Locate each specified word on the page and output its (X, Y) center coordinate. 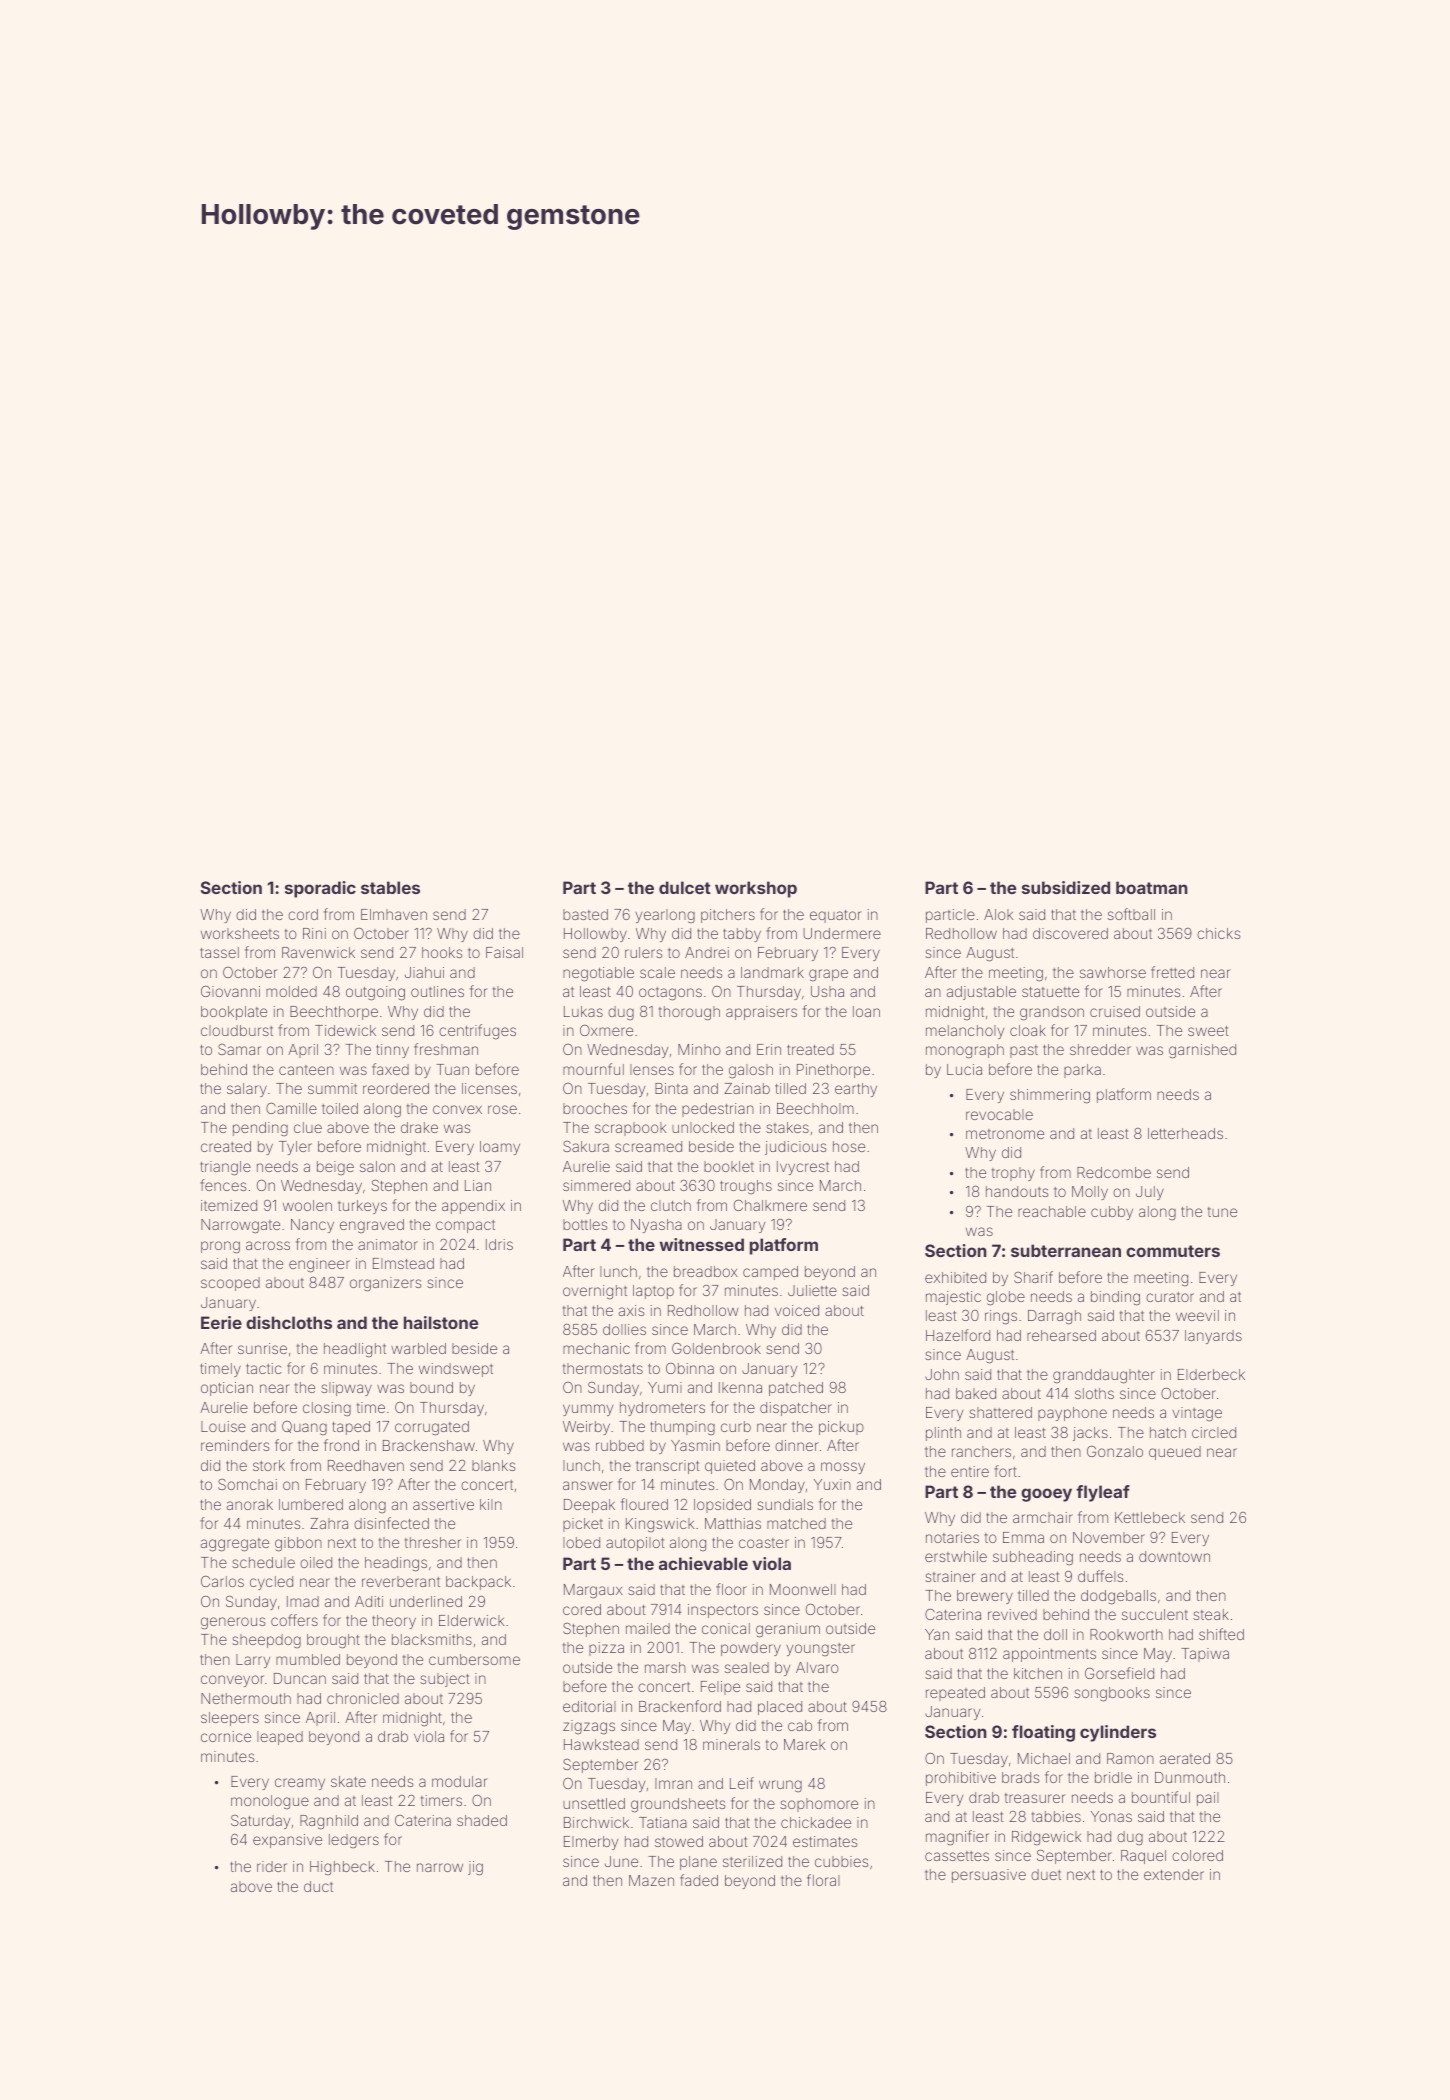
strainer (950, 1576)
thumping (682, 1428)
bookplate (234, 1013)
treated (810, 1049)
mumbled (308, 1659)
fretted (1172, 972)
